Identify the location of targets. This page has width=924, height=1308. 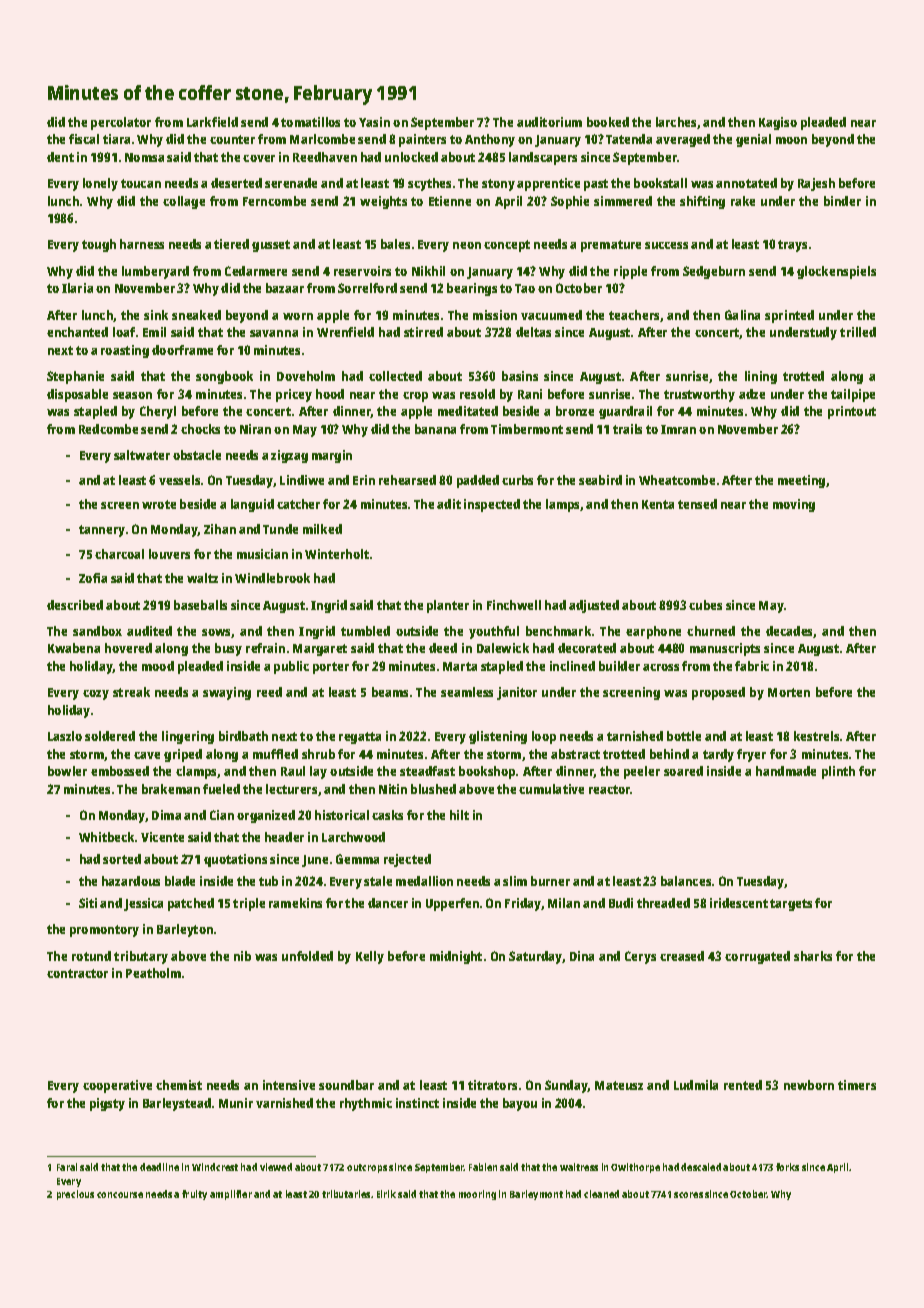
(791, 905).
